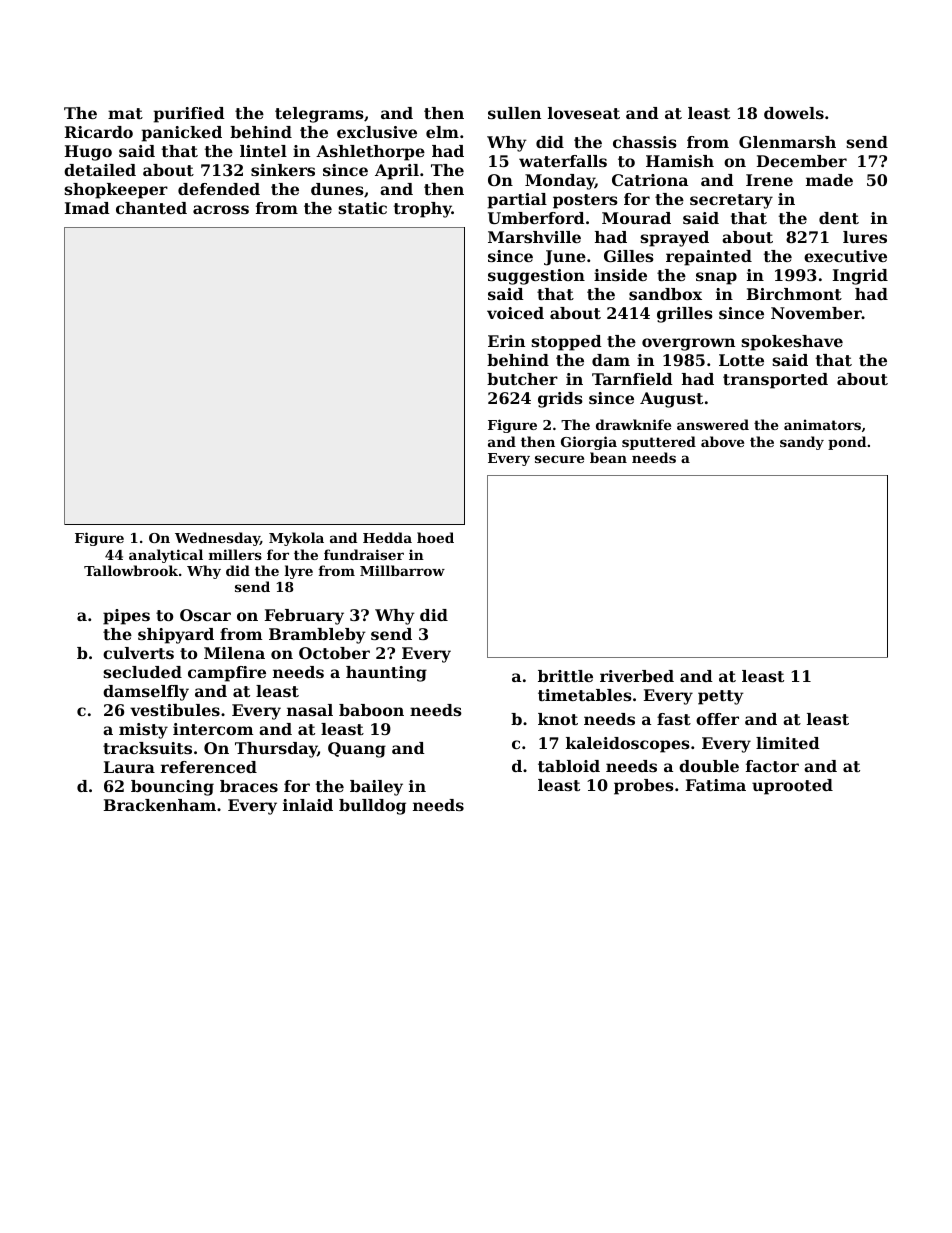 Image resolution: width=952 pixels, height=1233 pixels. What do you see at coordinates (645, 142) in the document?
I see `chassis` at bounding box center [645, 142].
